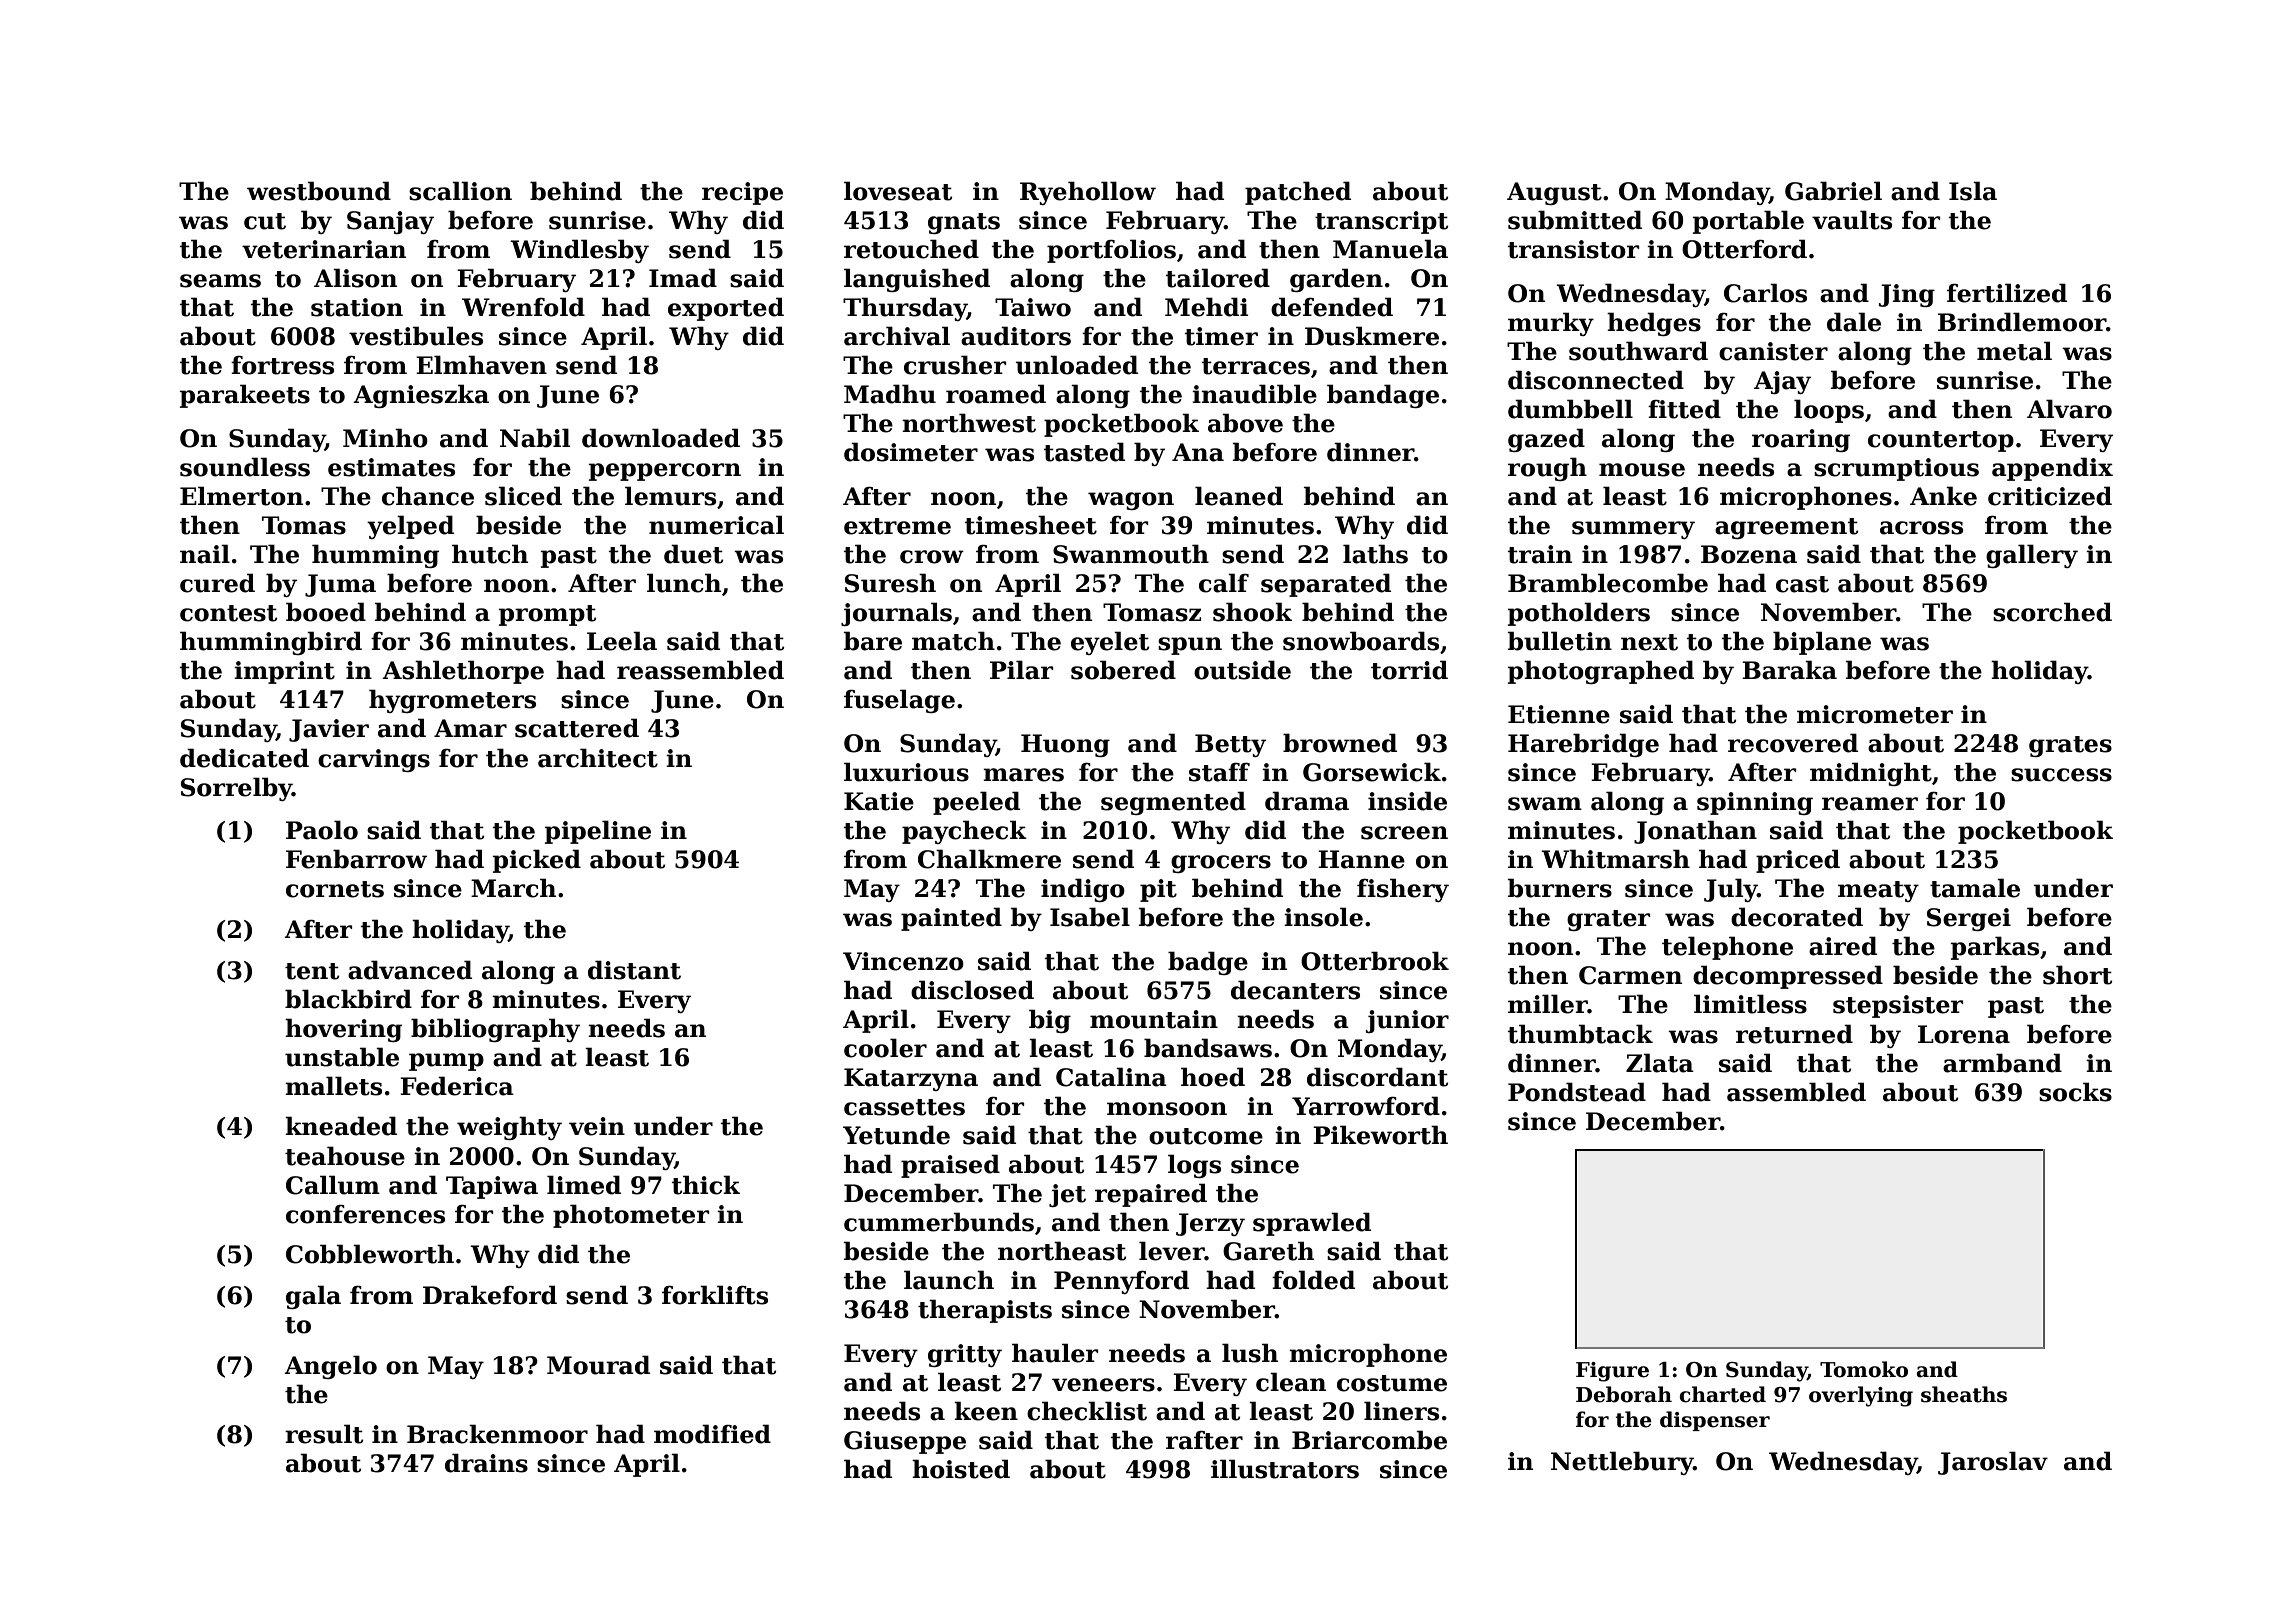 The image size is (2292, 1620). Describe the element at coordinates (1975, 888) in the screenshot. I see `tamale` at that location.
